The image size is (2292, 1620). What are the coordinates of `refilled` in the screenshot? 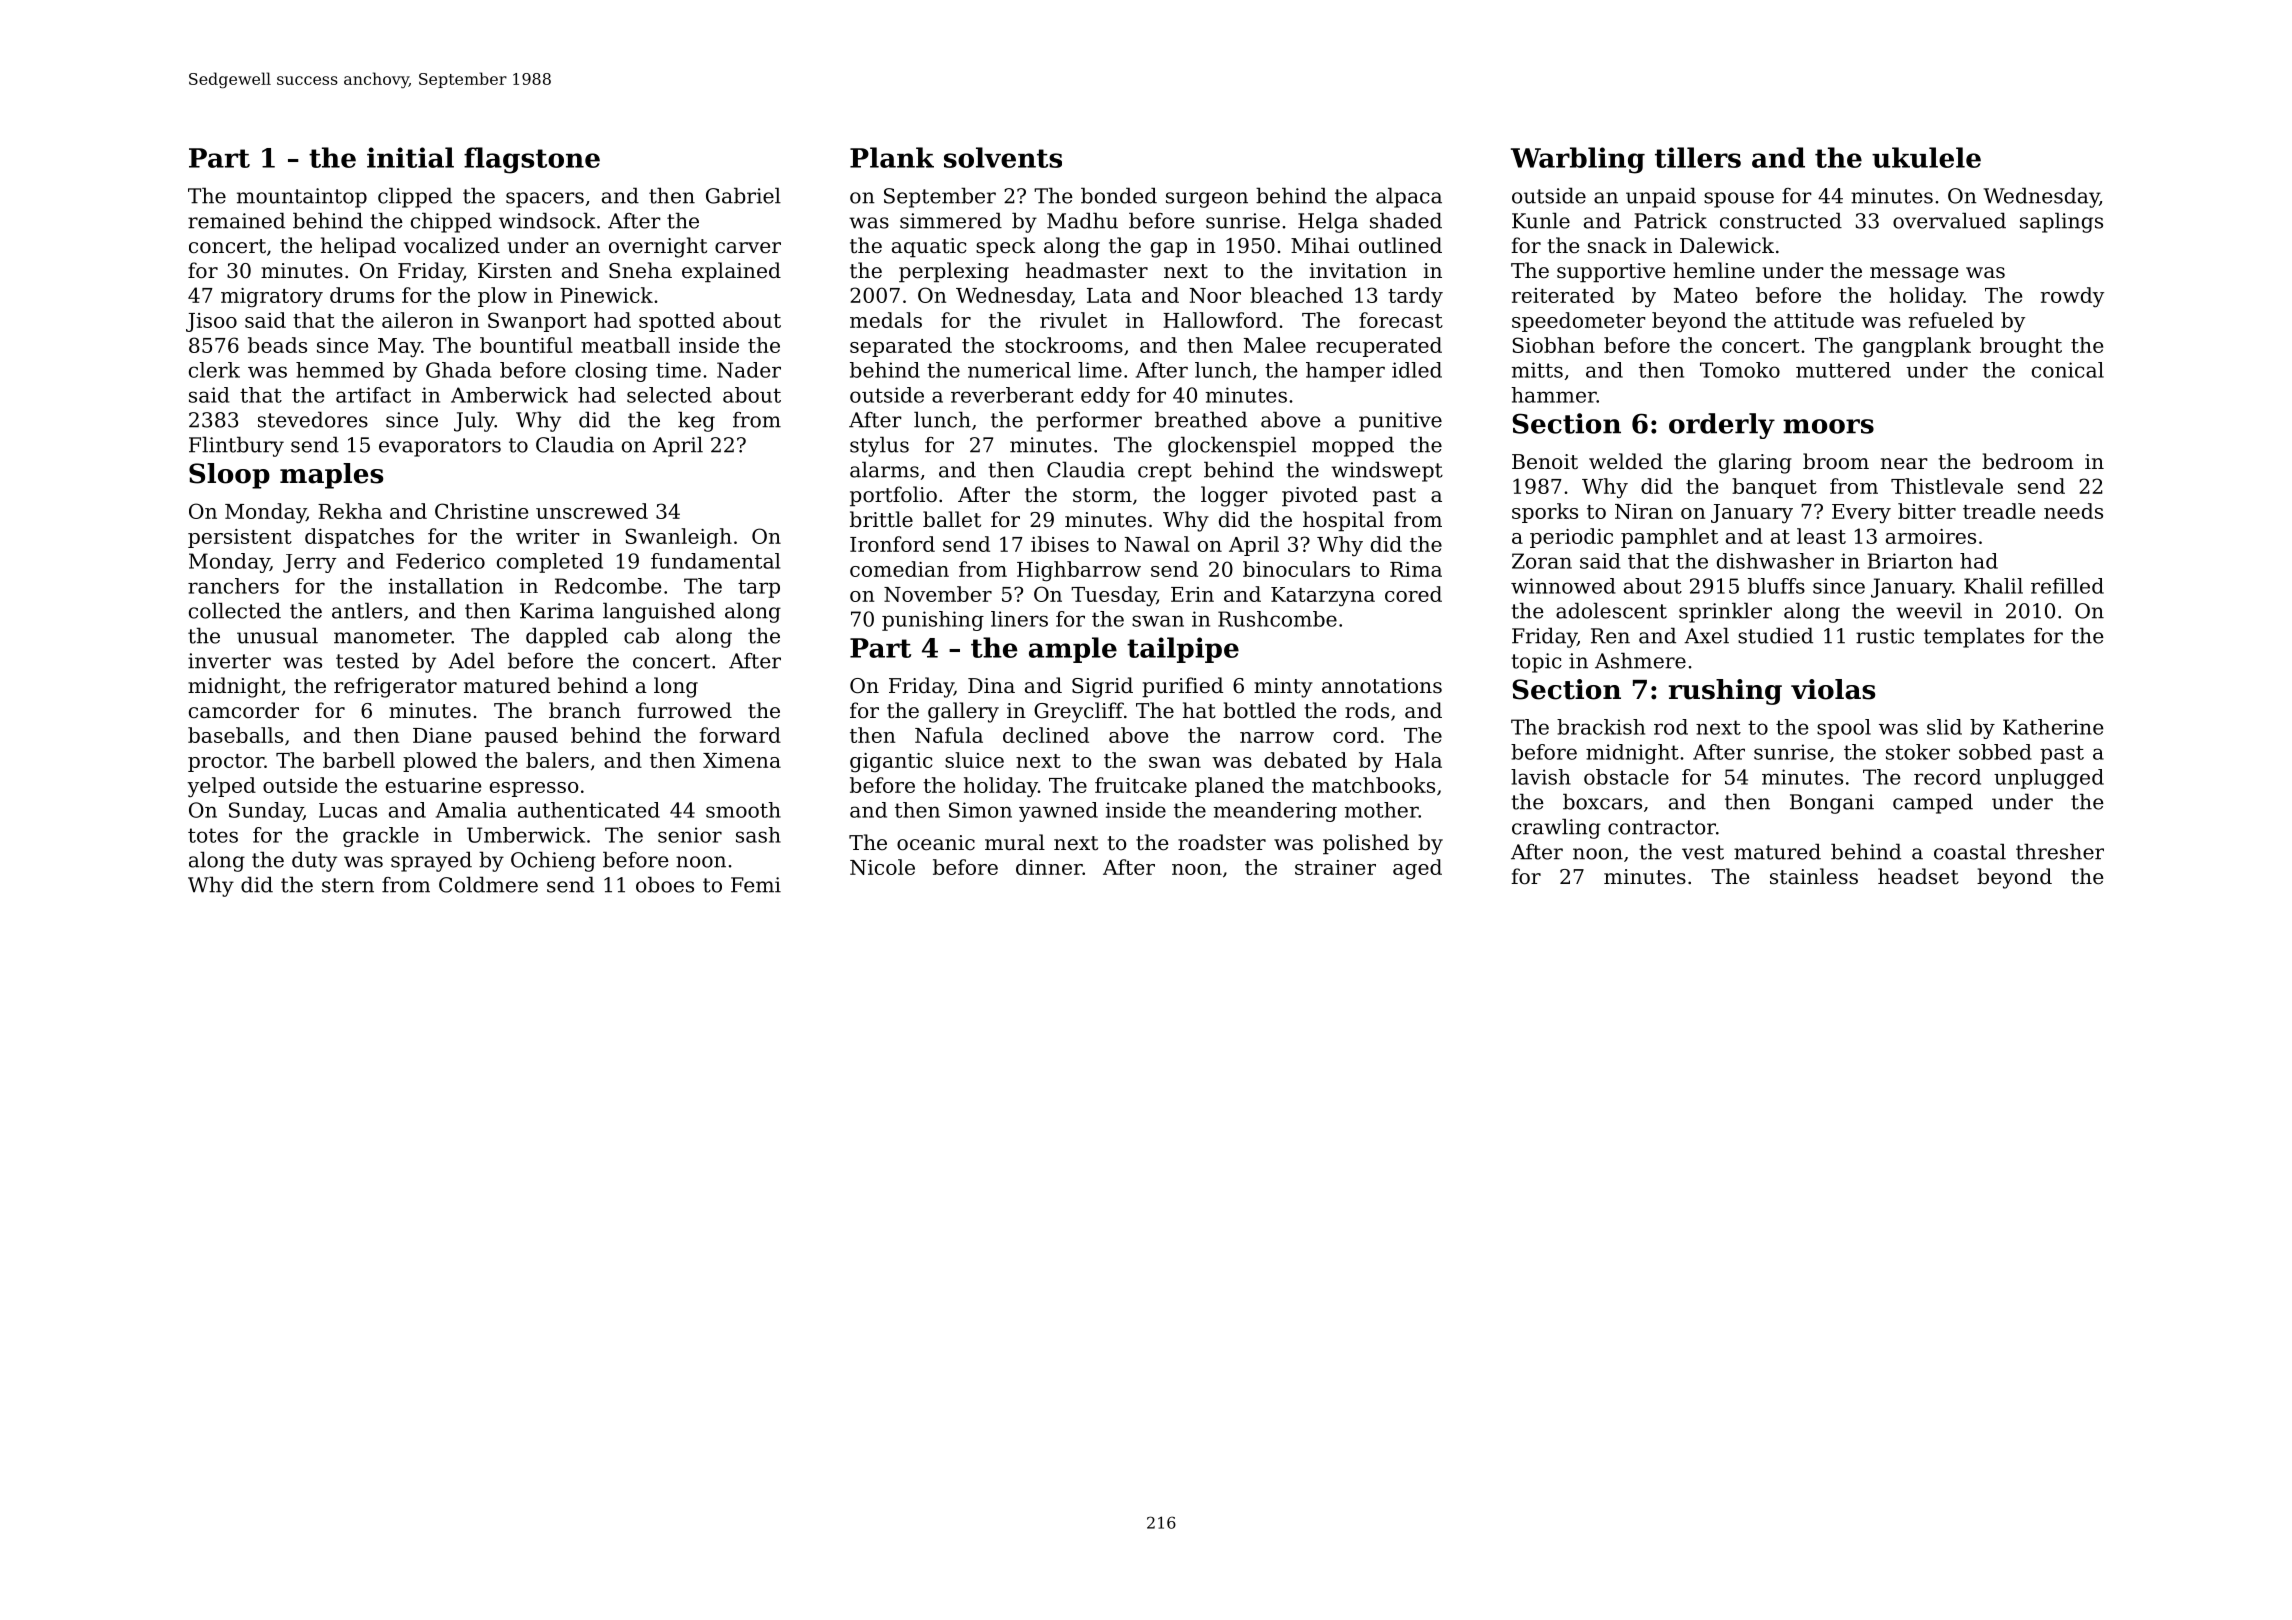 It's located at (2067, 586).
